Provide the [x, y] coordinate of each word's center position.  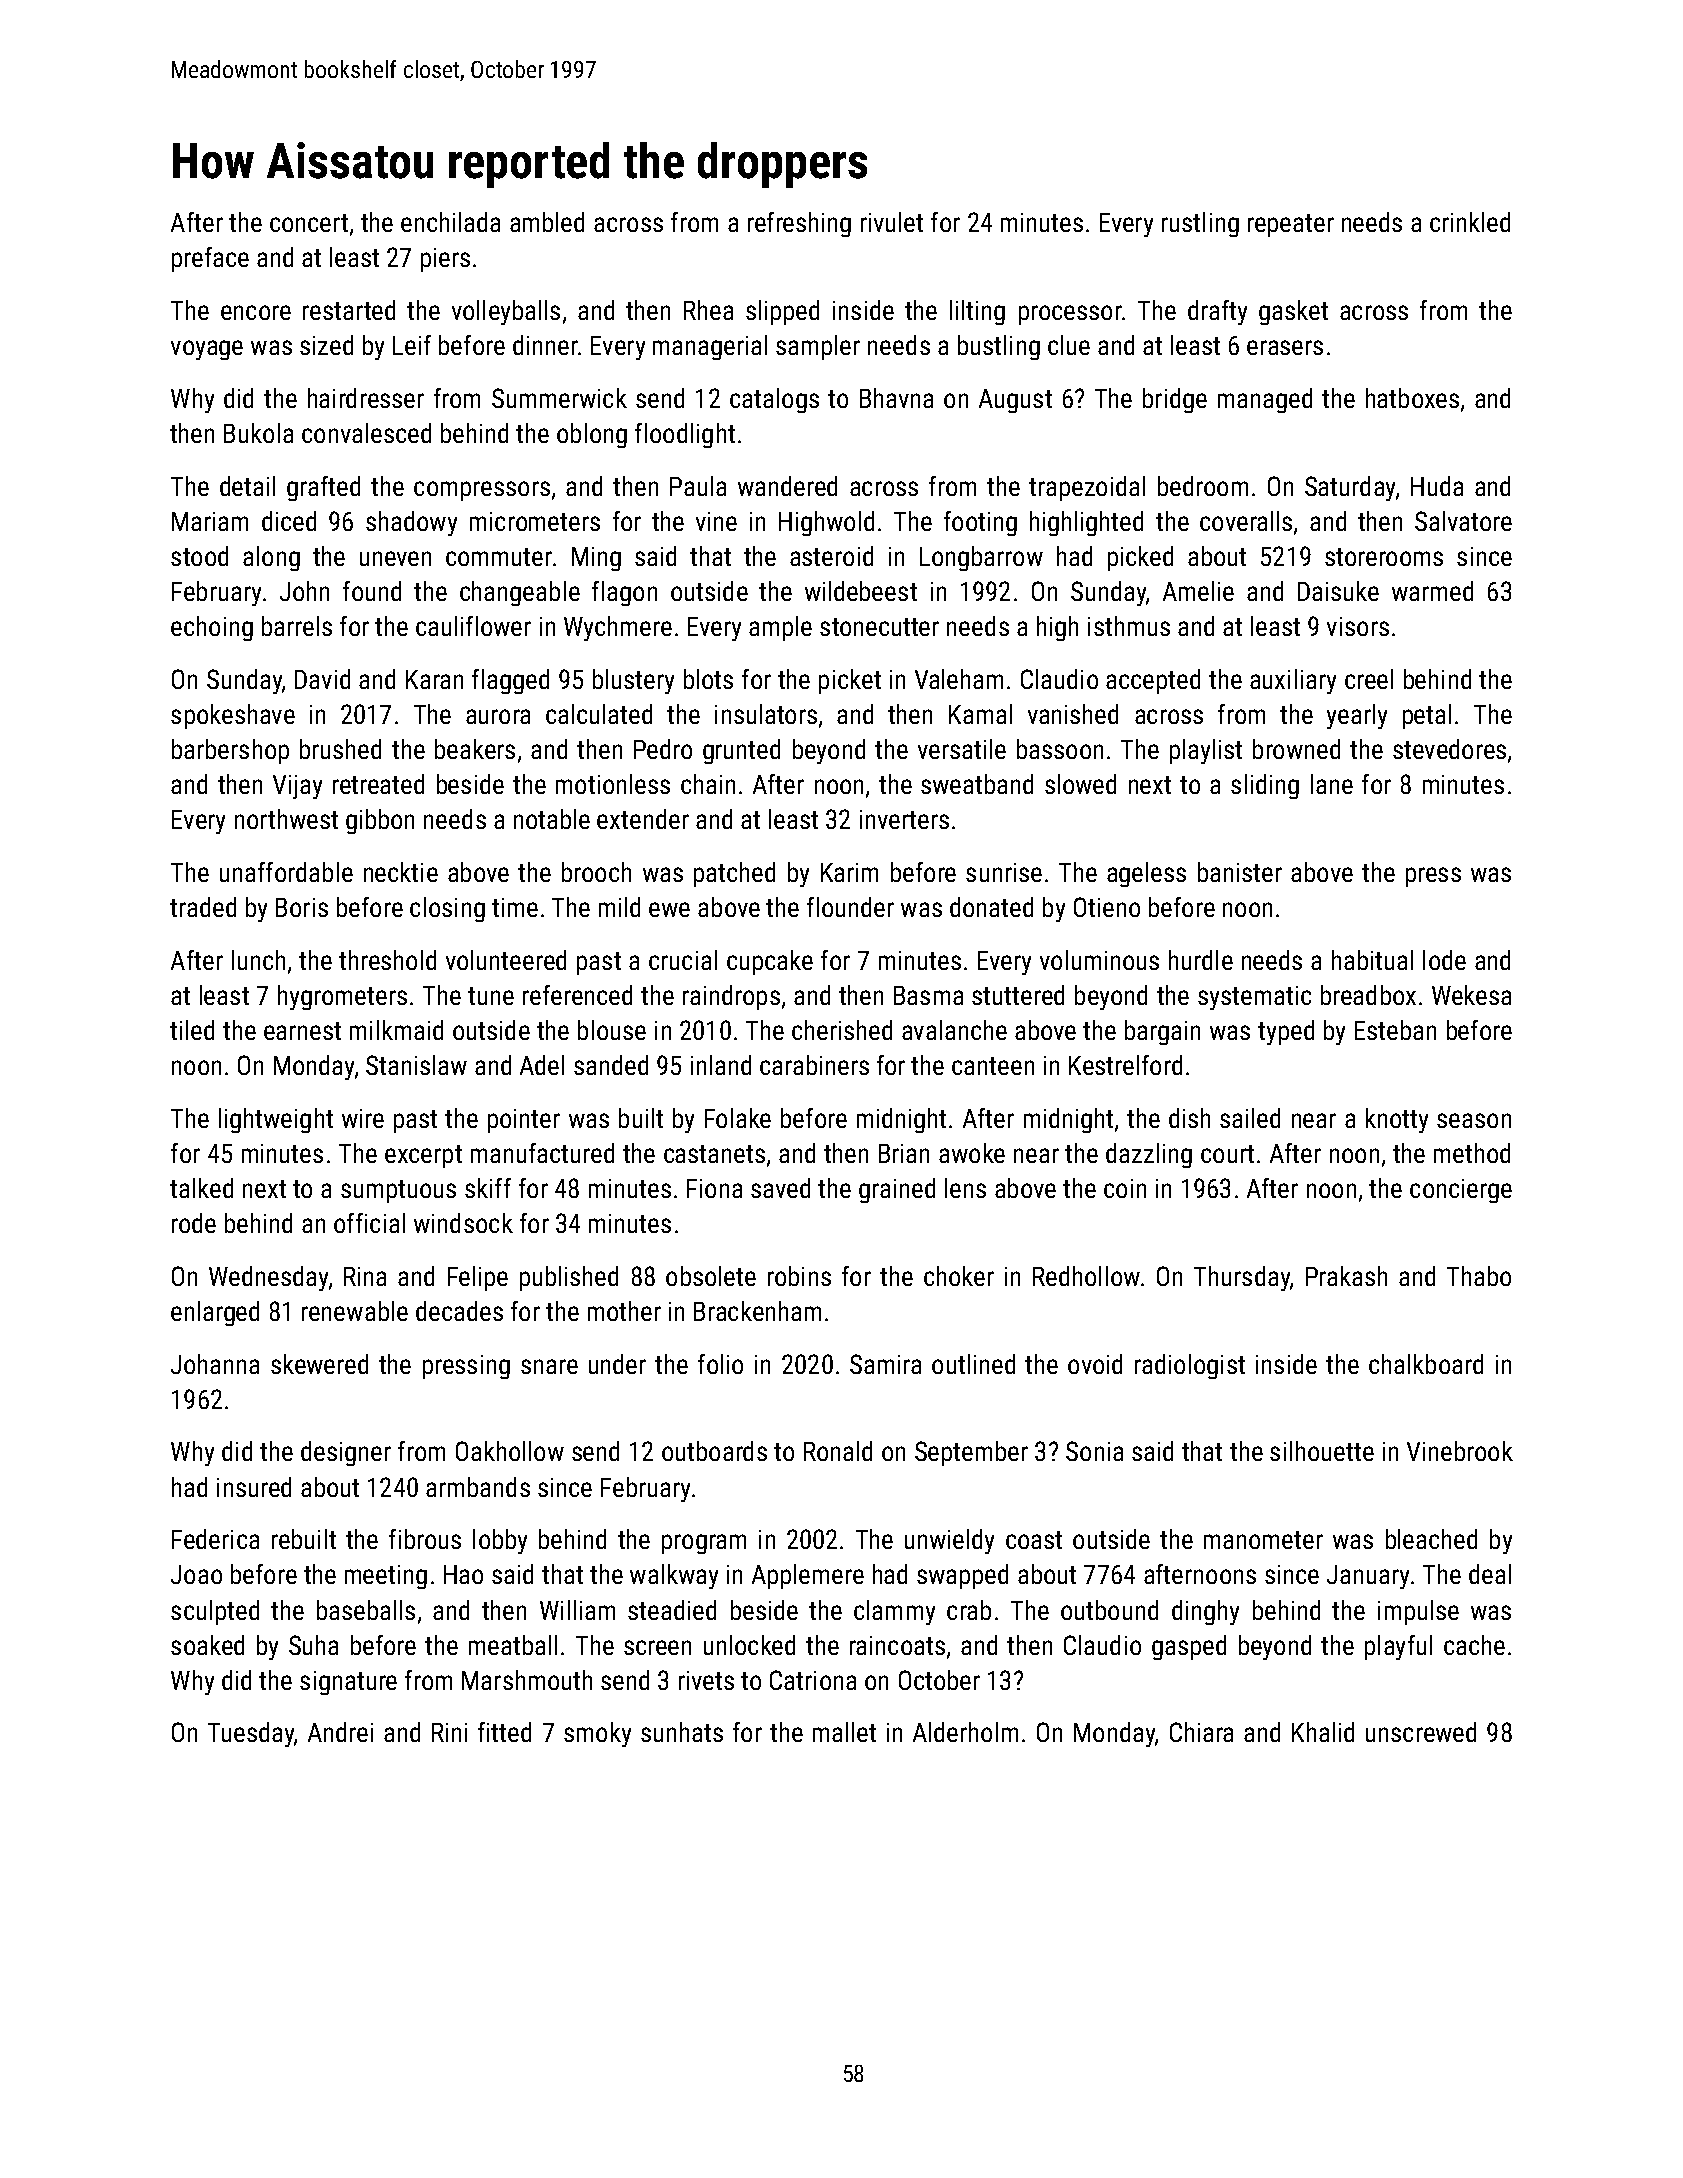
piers [445, 260]
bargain [1162, 1032]
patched [734, 874]
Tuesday [251, 1734]
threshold [387, 960]
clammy [894, 1612]
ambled [547, 222]
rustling [1200, 224]
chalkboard [1426, 1364]
